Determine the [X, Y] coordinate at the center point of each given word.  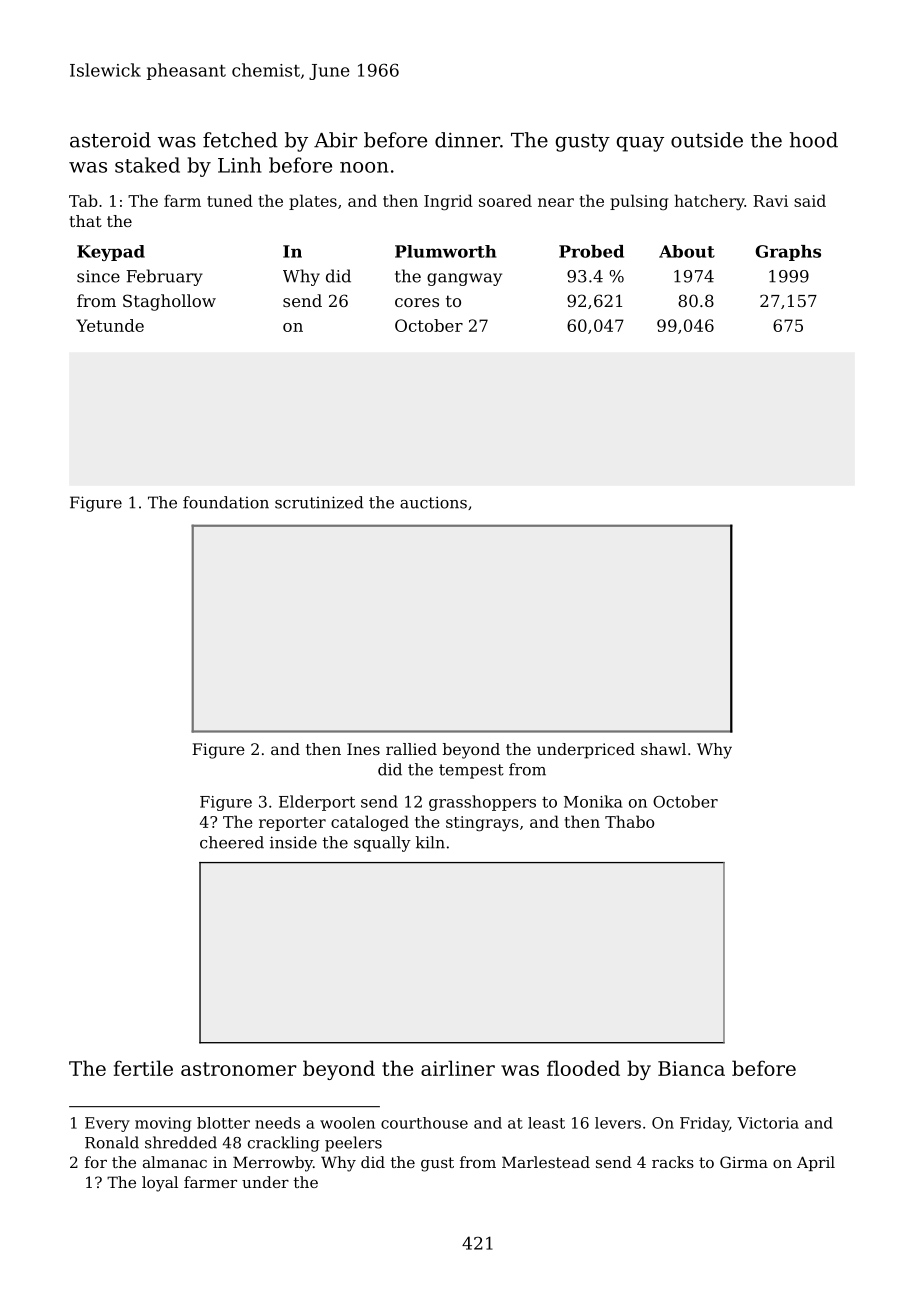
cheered [232, 842]
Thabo [629, 821]
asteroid [110, 140]
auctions [433, 502]
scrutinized [319, 502]
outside [707, 140]
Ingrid [448, 202]
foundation [226, 502]
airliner [458, 1068]
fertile [143, 1068]
